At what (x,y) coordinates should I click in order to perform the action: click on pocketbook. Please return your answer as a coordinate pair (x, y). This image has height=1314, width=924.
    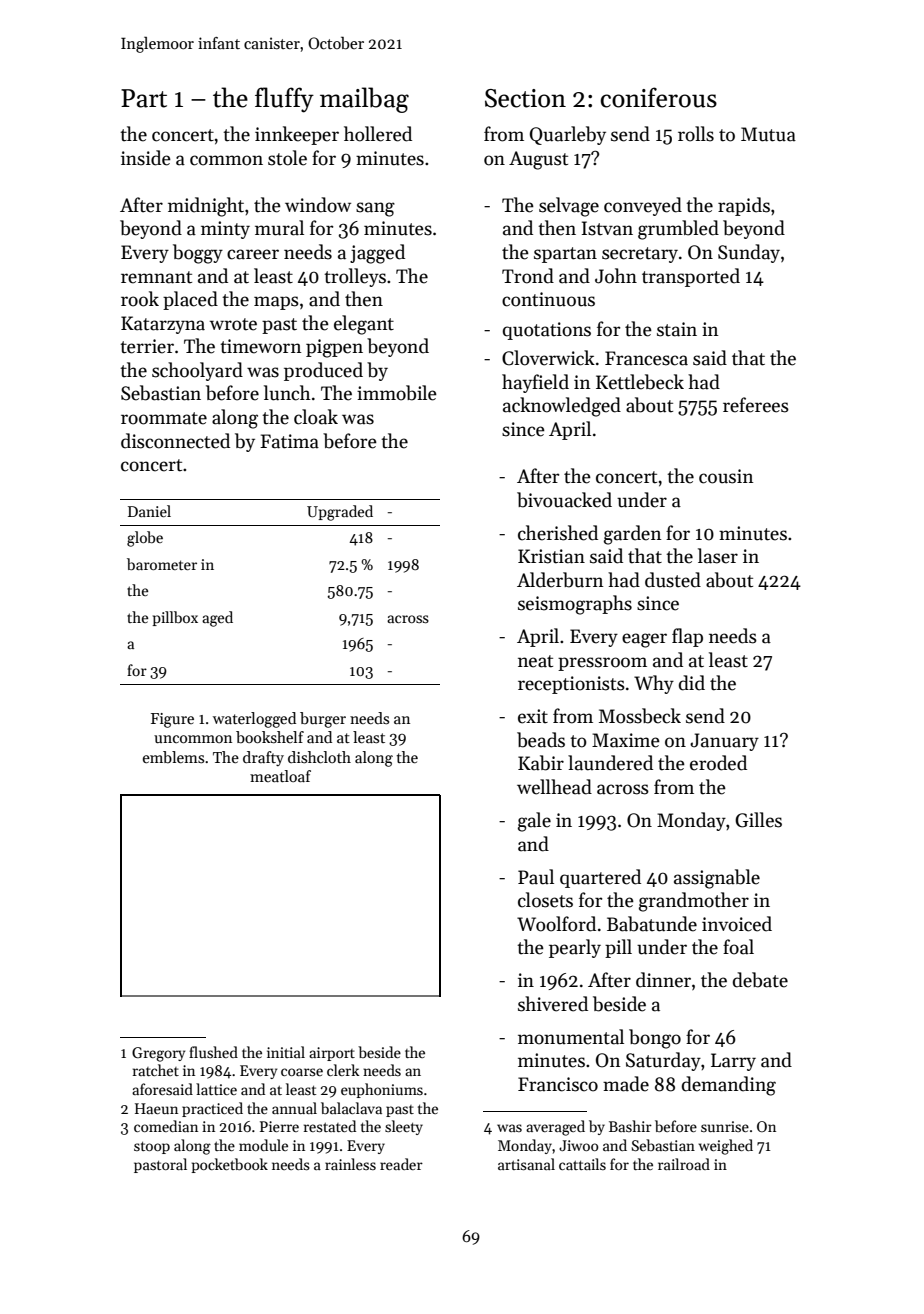
    Looking at the image, I should click on (229, 1165).
